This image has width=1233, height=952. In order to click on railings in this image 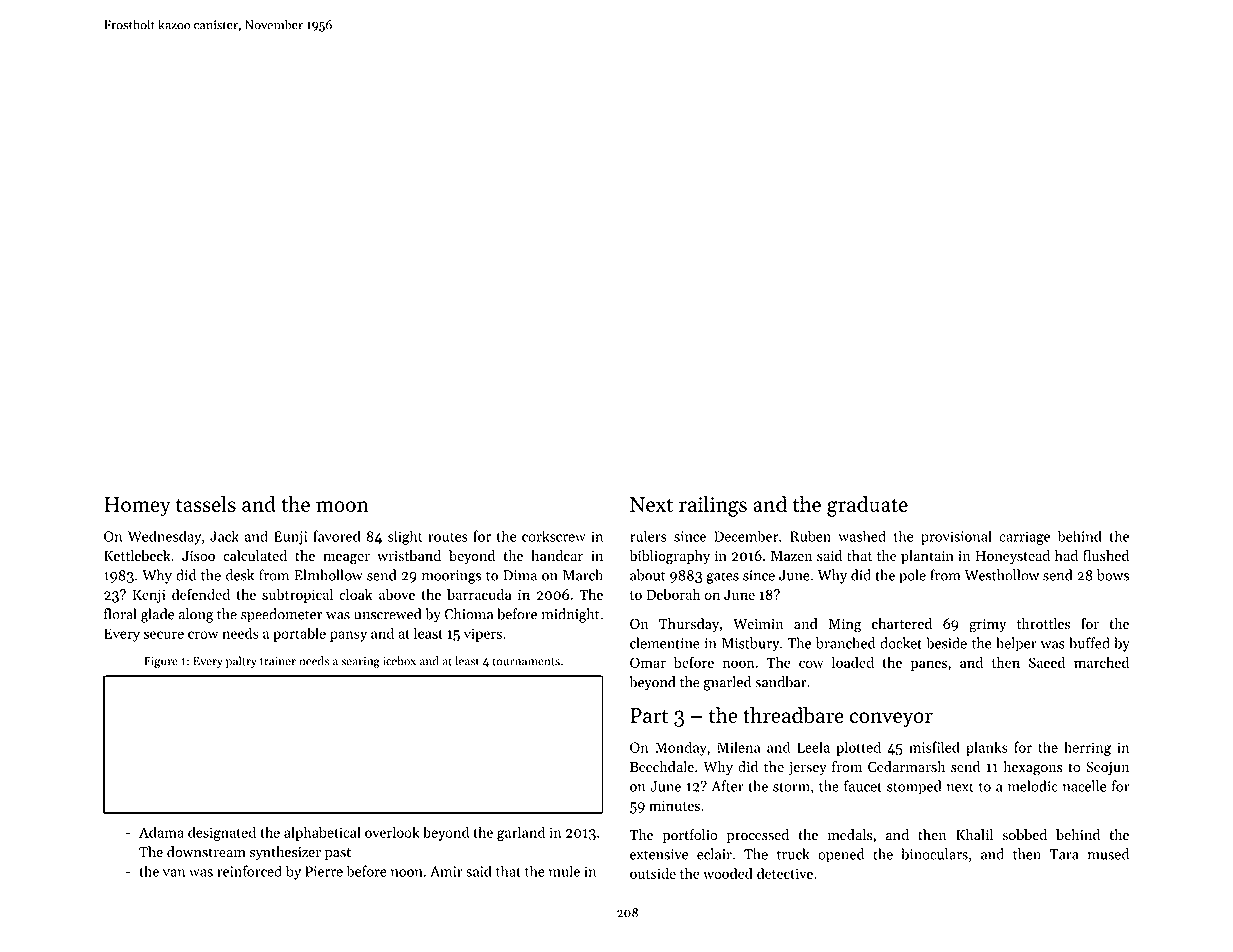, I will do `click(713, 506)`.
